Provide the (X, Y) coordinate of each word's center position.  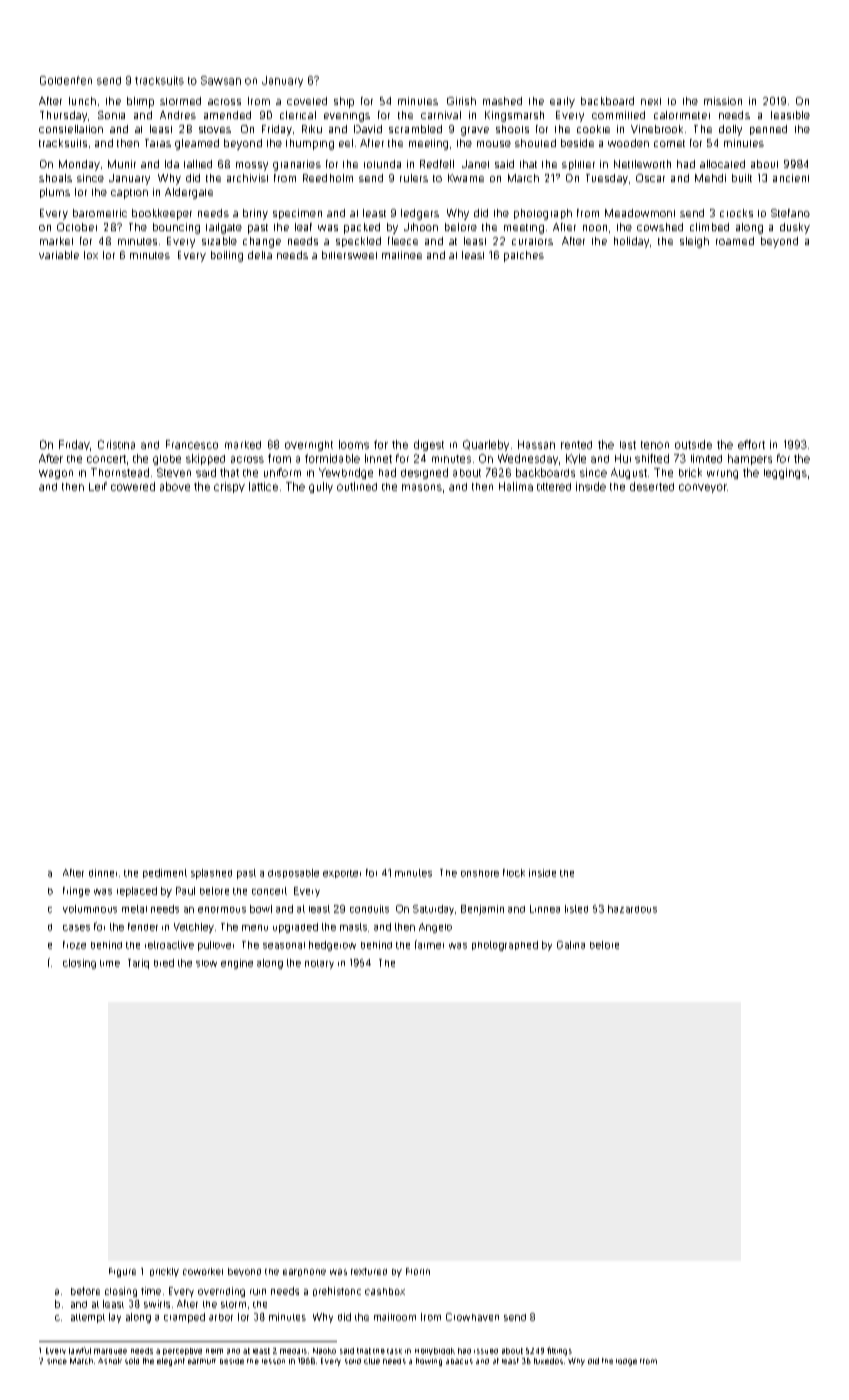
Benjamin (482, 910)
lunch (82, 101)
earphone (304, 1272)
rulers (414, 178)
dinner (103, 873)
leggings (785, 473)
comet (669, 143)
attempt (88, 1318)
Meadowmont (640, 213)
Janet (475, 164)
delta (260, 255)
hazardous (632, 909)
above (175, 486)
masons (422, 487)
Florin (418, 1271)
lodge (626, 1362)
